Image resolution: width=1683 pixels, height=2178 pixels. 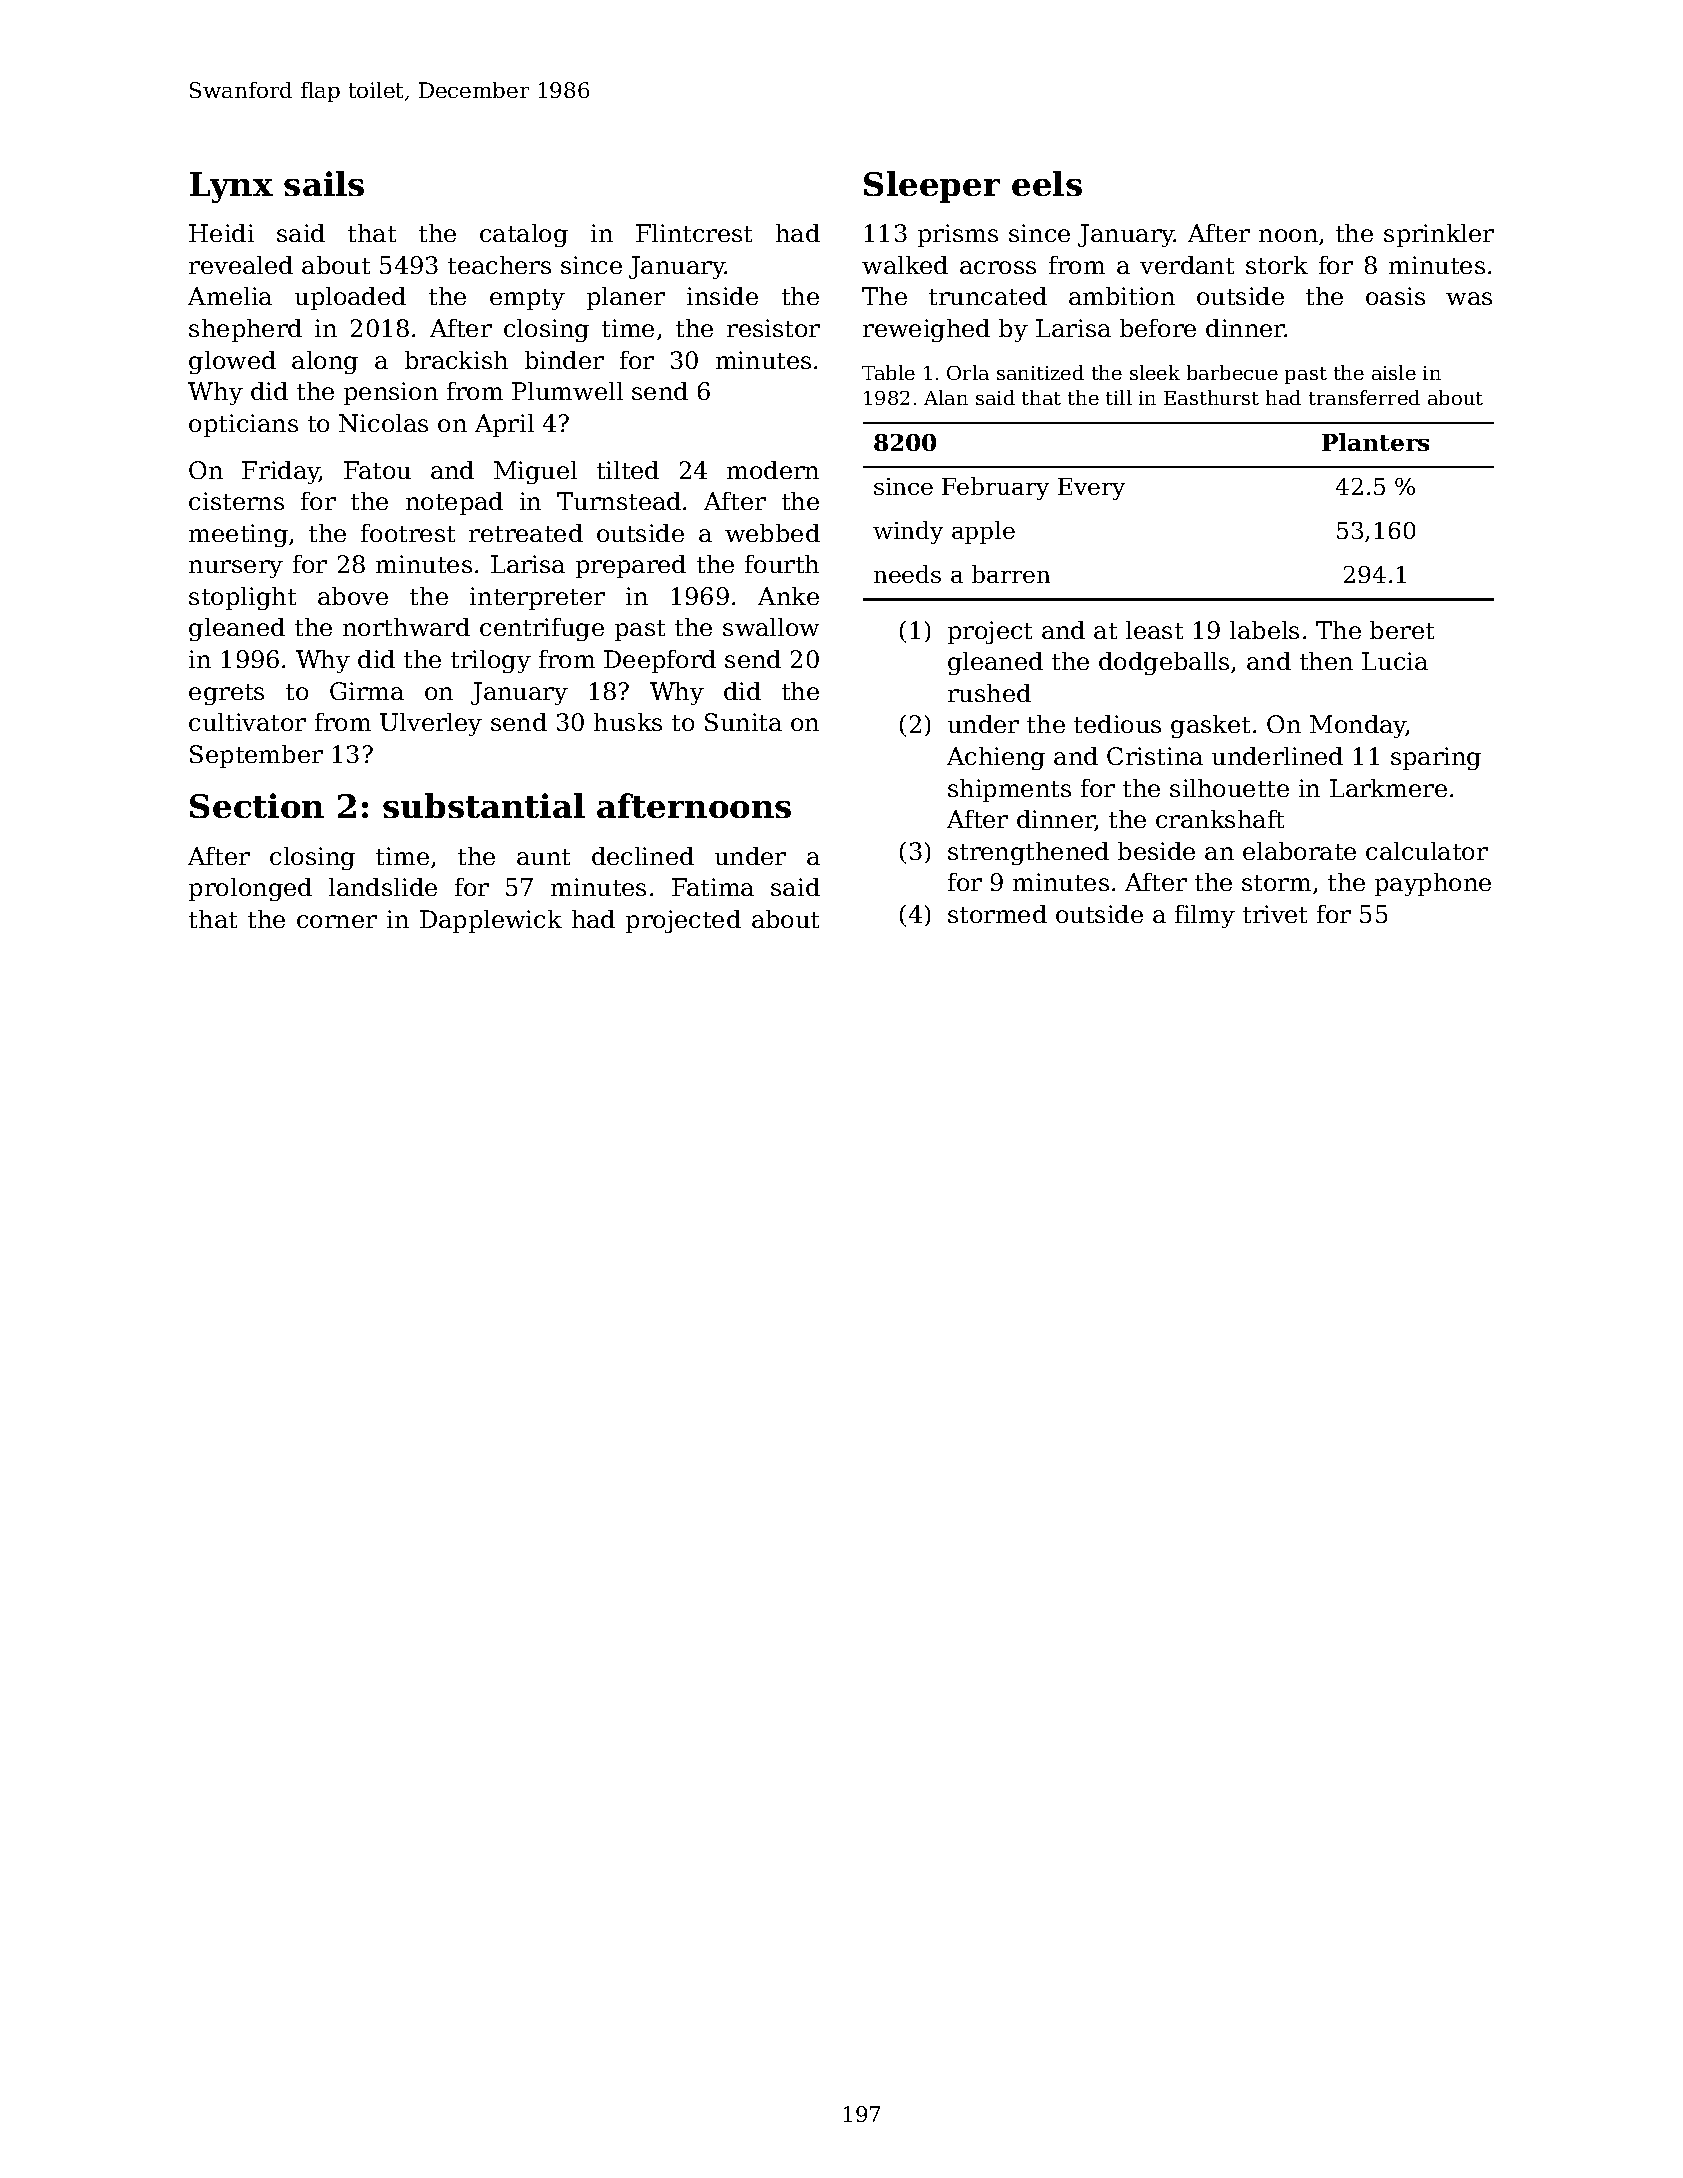 I want to click on Girma, so click(x=367, y=691).
